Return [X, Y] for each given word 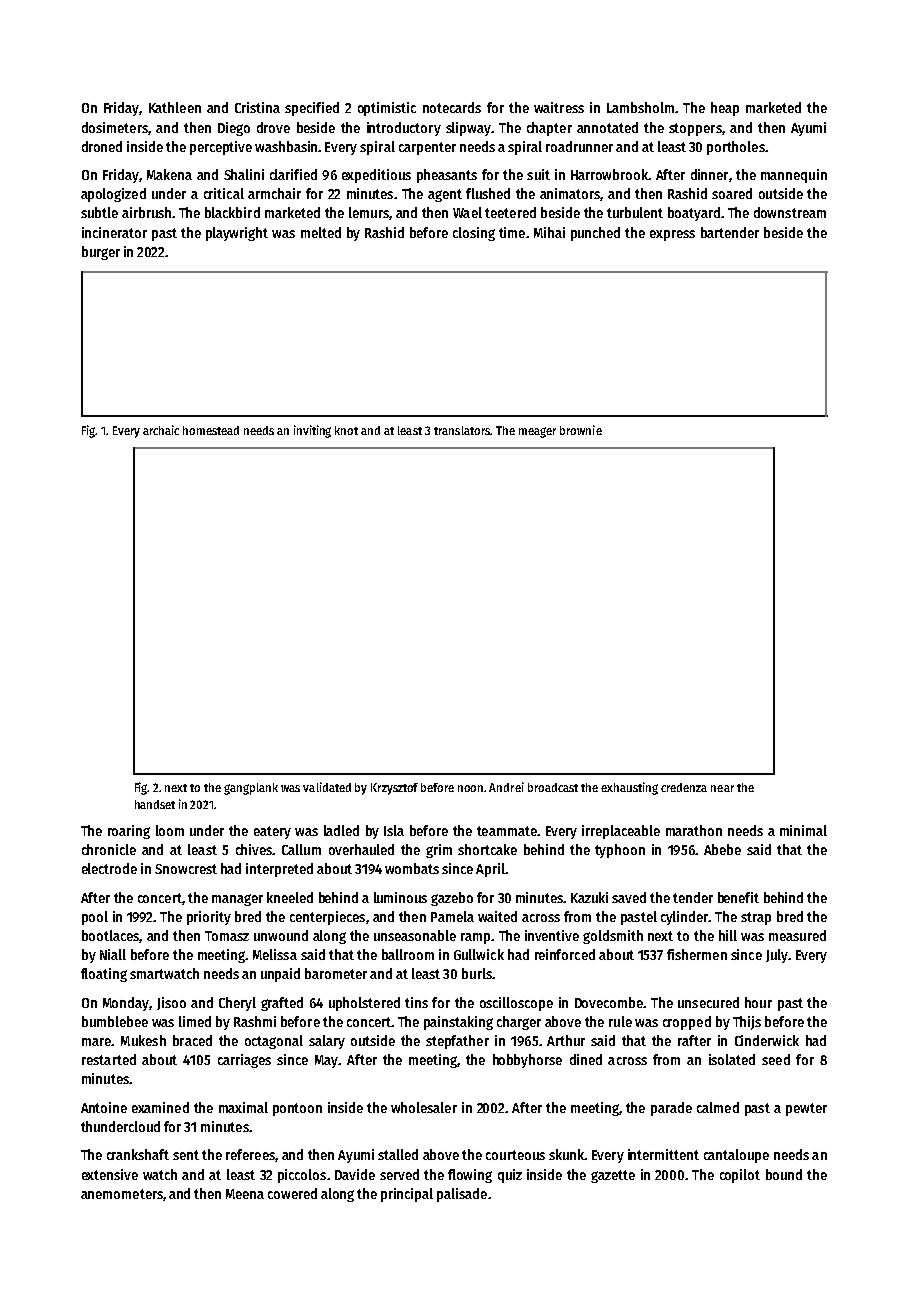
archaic [161, 430]
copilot [740, 1176]
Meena [245, 1194]
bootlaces [110, 935]
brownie [581, 430]
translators [462, 430]
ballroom [408, 954]
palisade [462, 1195]
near [722, 788]
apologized [113, 195]
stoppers [695, 129]
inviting [312, 431]
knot [346, 430]
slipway [468, 129]
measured [797, 935]
